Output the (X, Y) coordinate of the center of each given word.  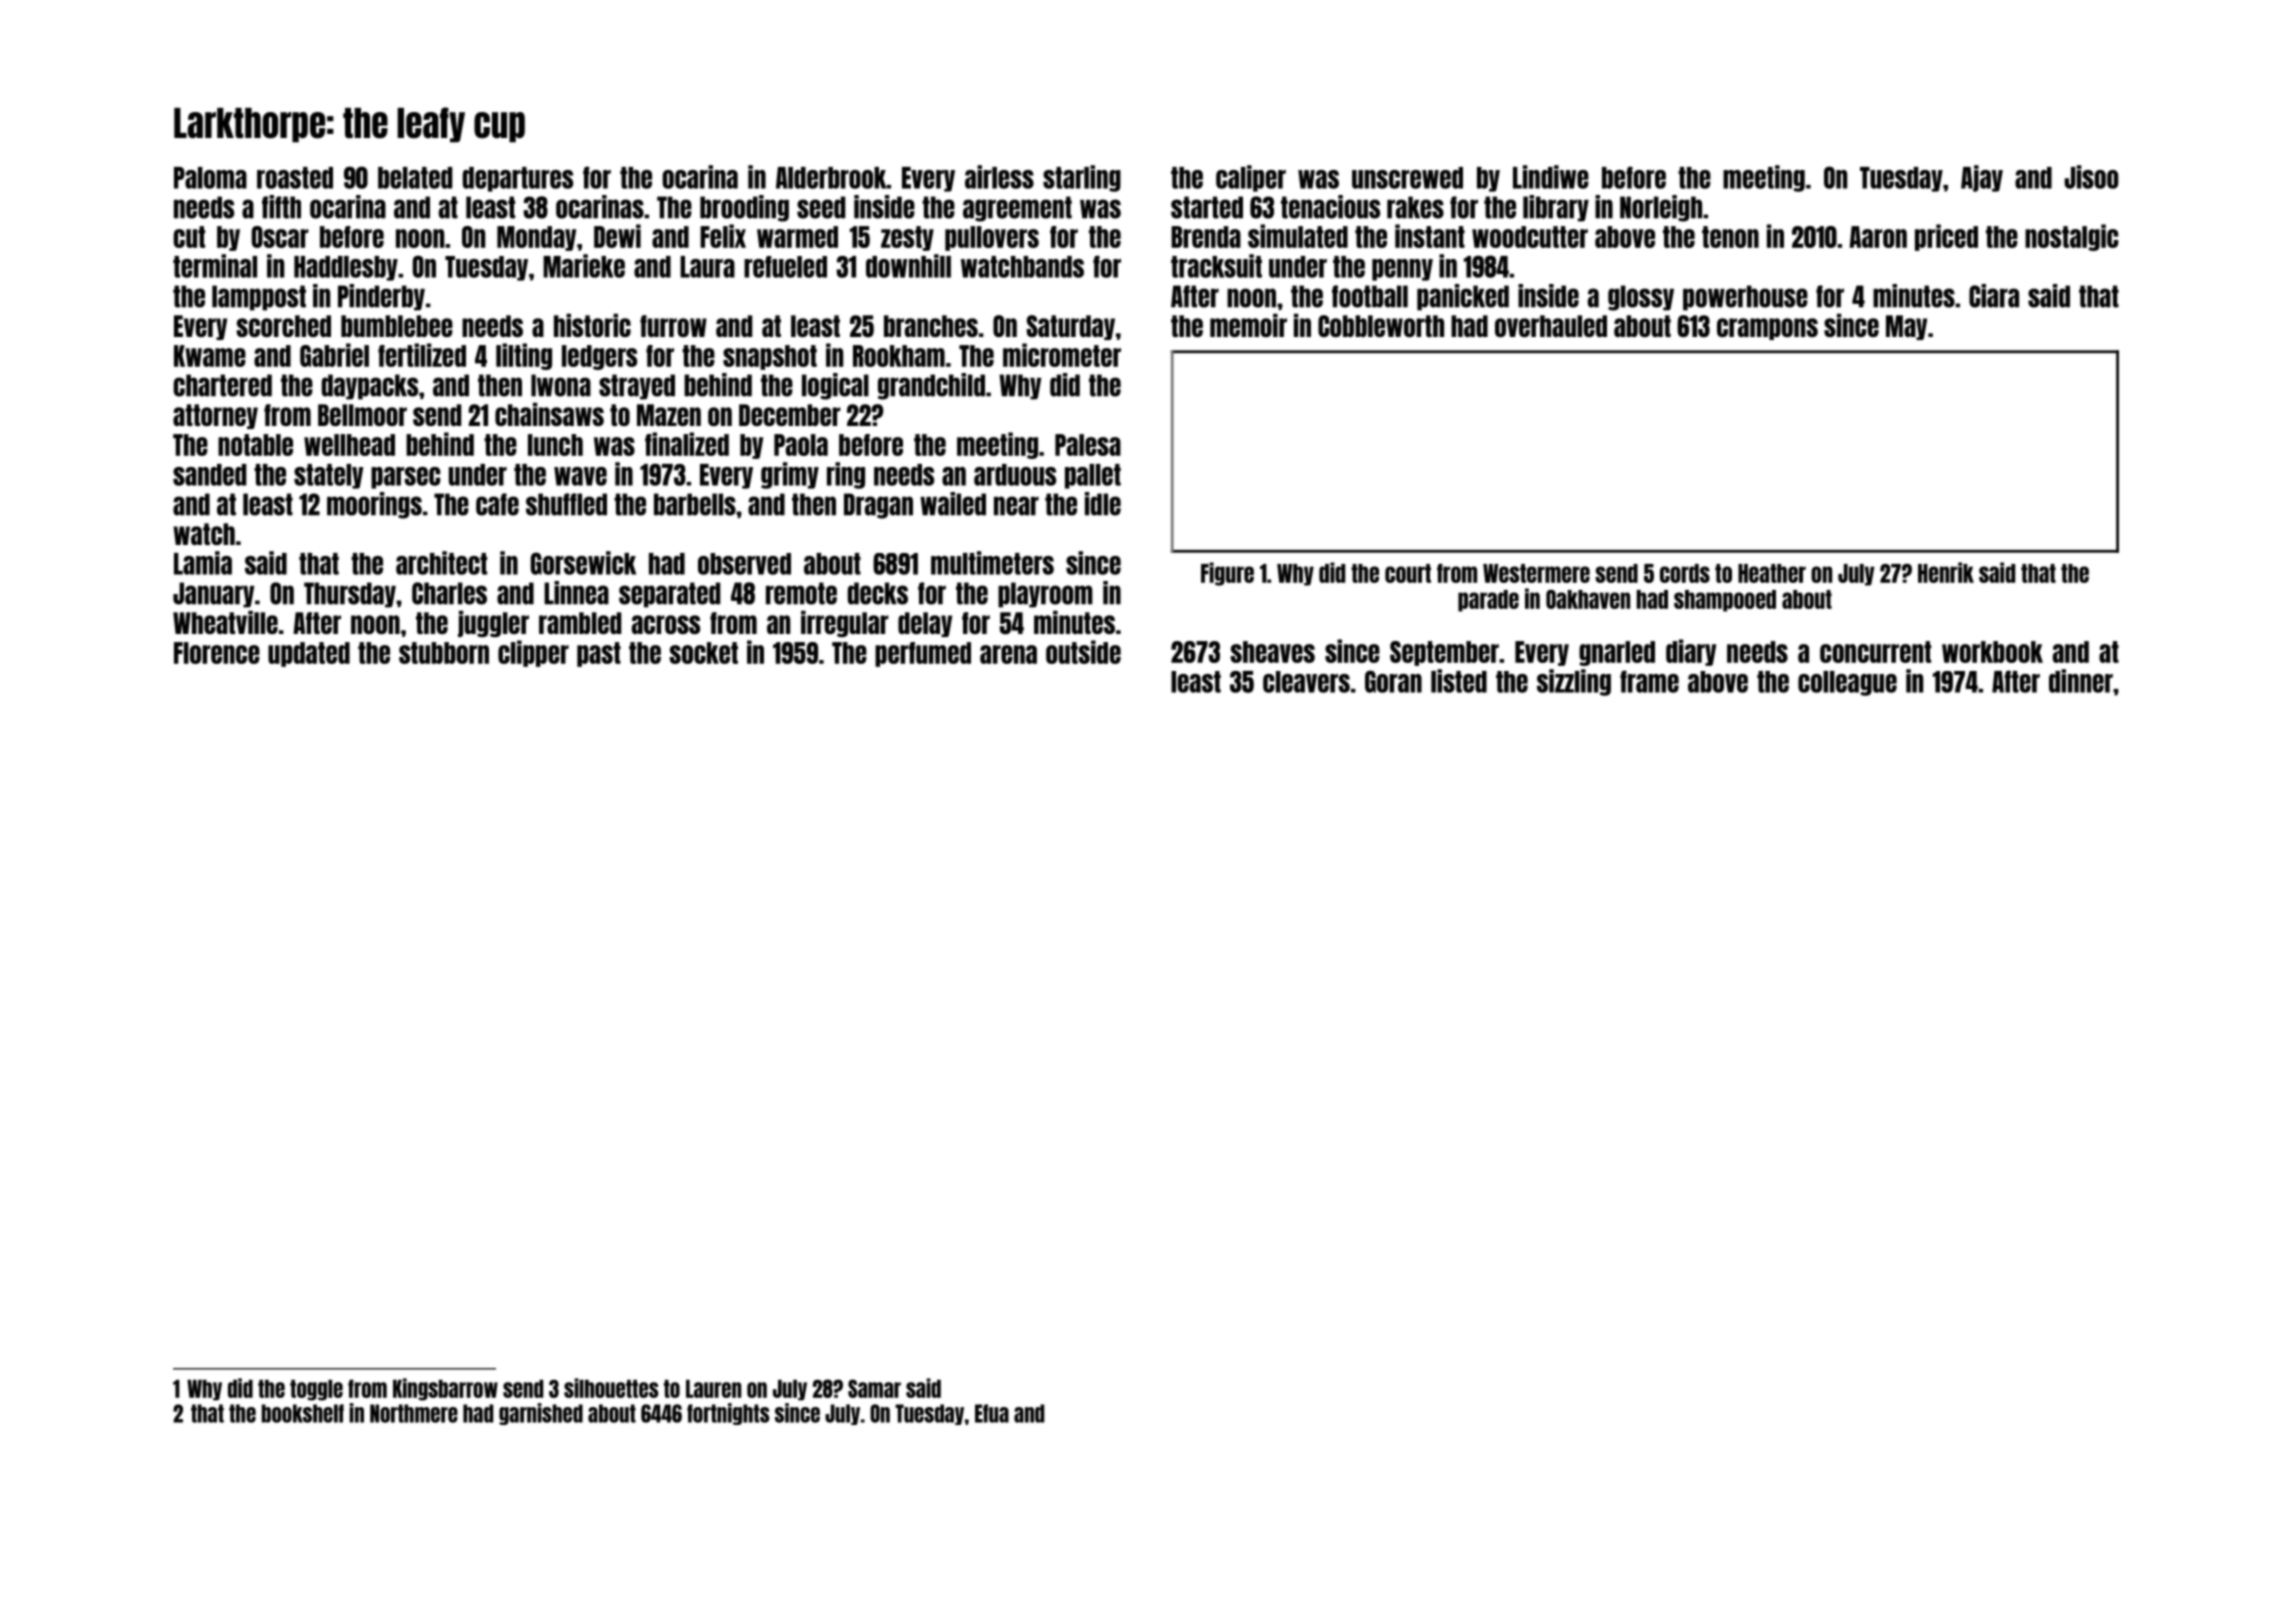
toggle (316, 1390)
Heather (1772, 573)
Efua (992, 1413)
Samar (874, 1388)
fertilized (422, 355)
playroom (1045, 595)
